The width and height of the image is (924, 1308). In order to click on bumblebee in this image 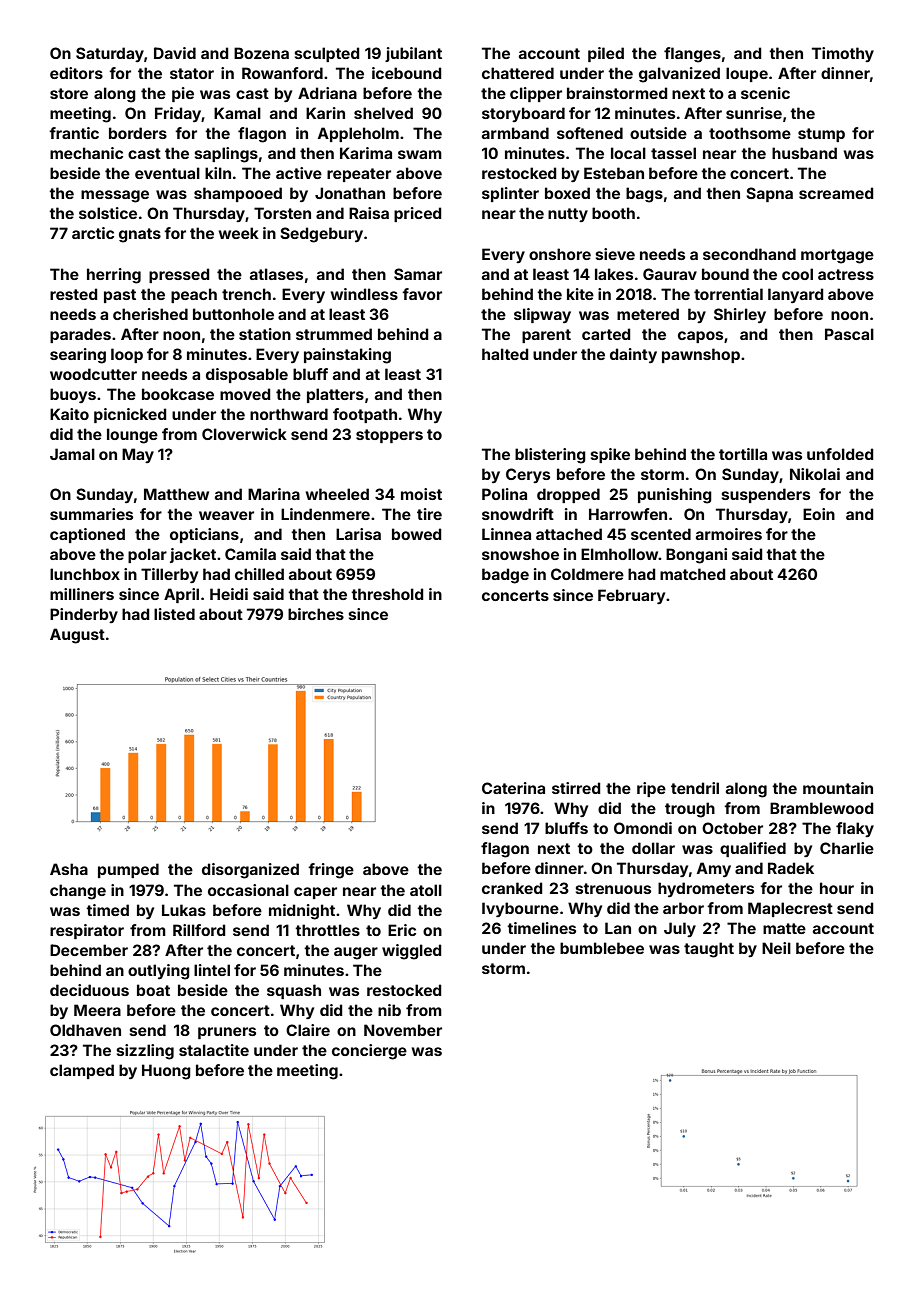, I will do `click(602, 948)`.
